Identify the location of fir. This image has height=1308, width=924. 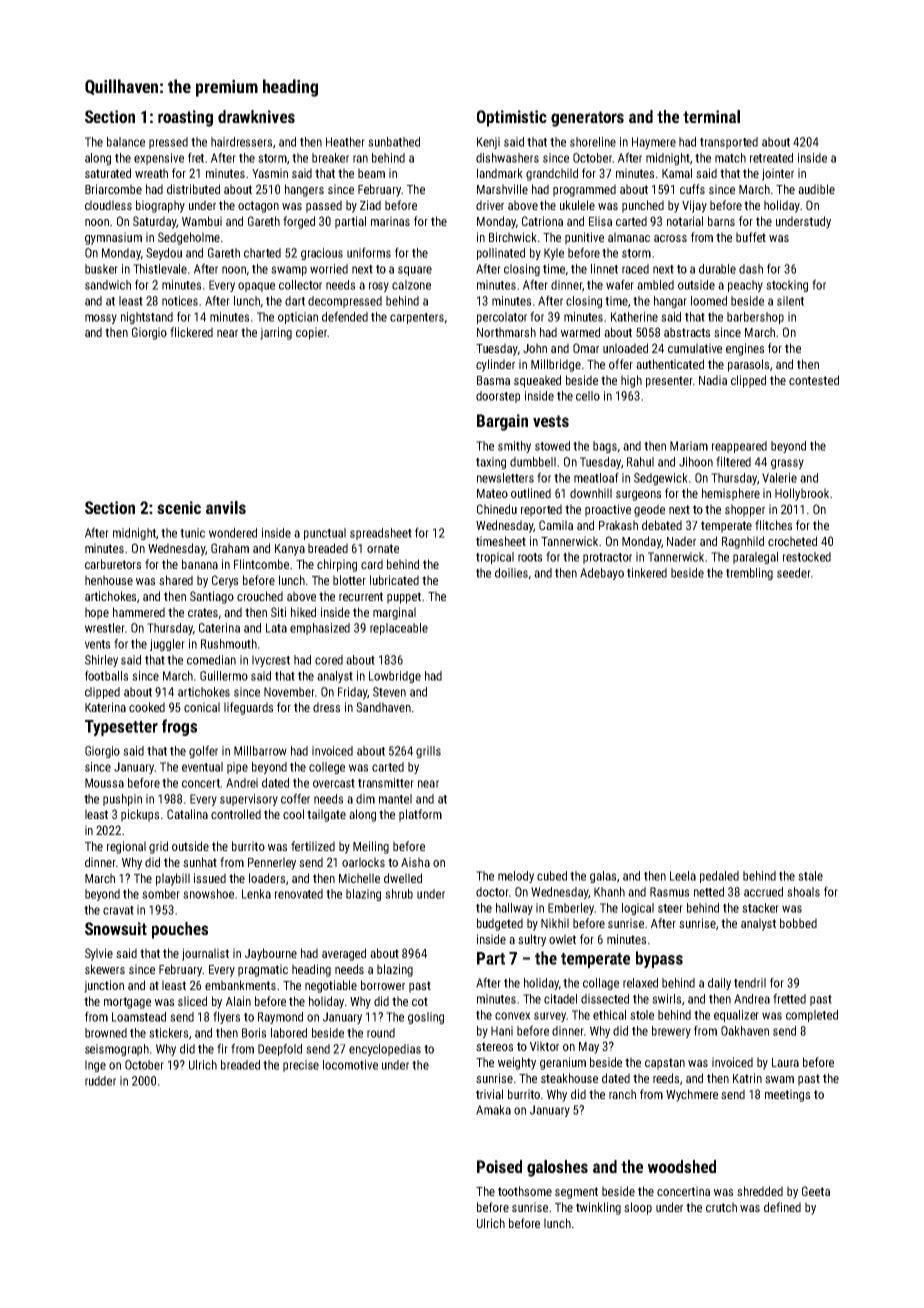
(222, 1048).
